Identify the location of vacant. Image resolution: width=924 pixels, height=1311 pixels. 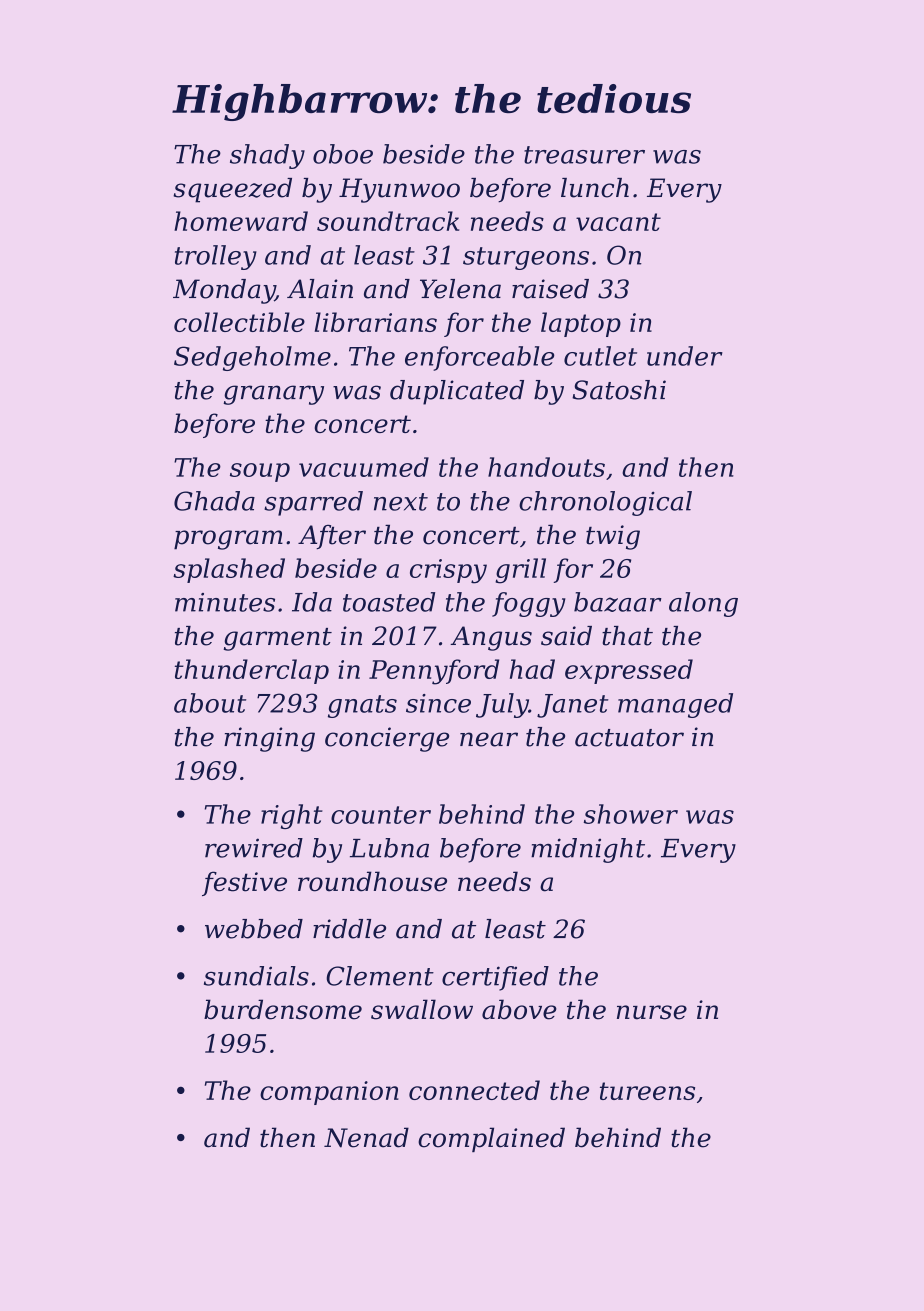
(618, 222).
